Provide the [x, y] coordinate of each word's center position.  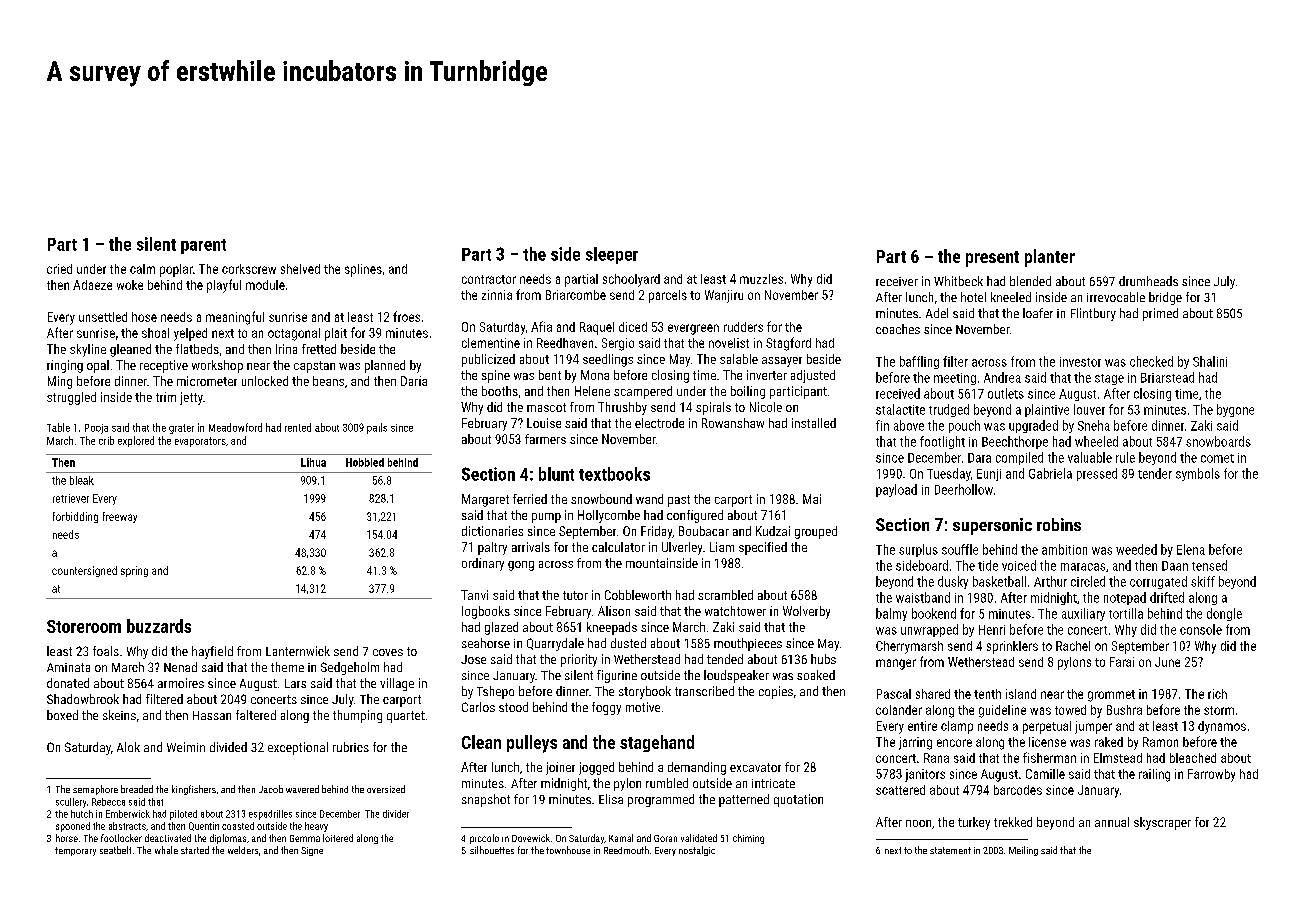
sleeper [612, 255]
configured [695, 516]
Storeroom [84, 626]
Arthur [1050, 581]
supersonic [992, 526]
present [992, 259]
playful [224, 286]
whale [166, 850]
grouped [816, 532]
